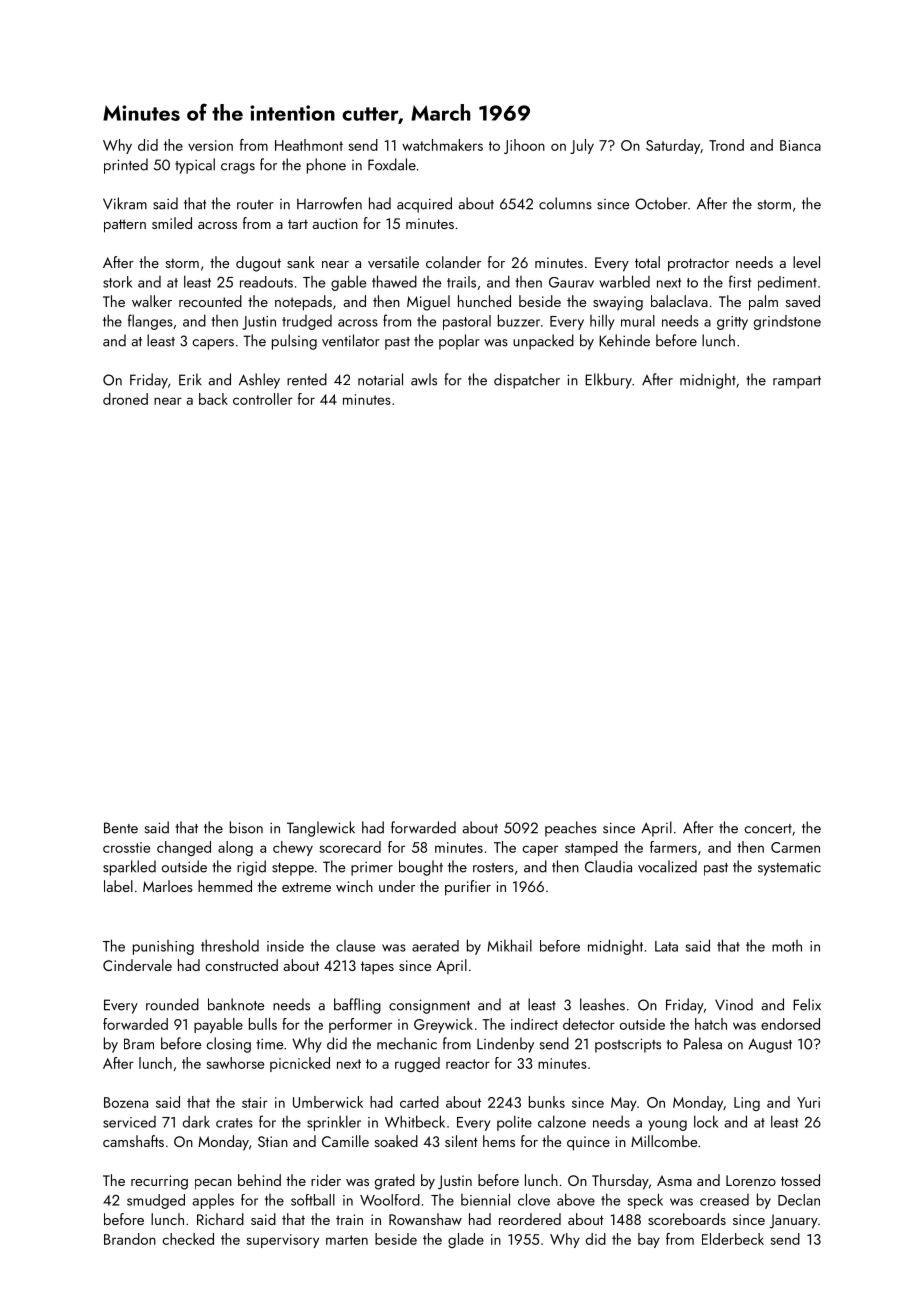  I want to click on pecan, so click(213, 1184).
